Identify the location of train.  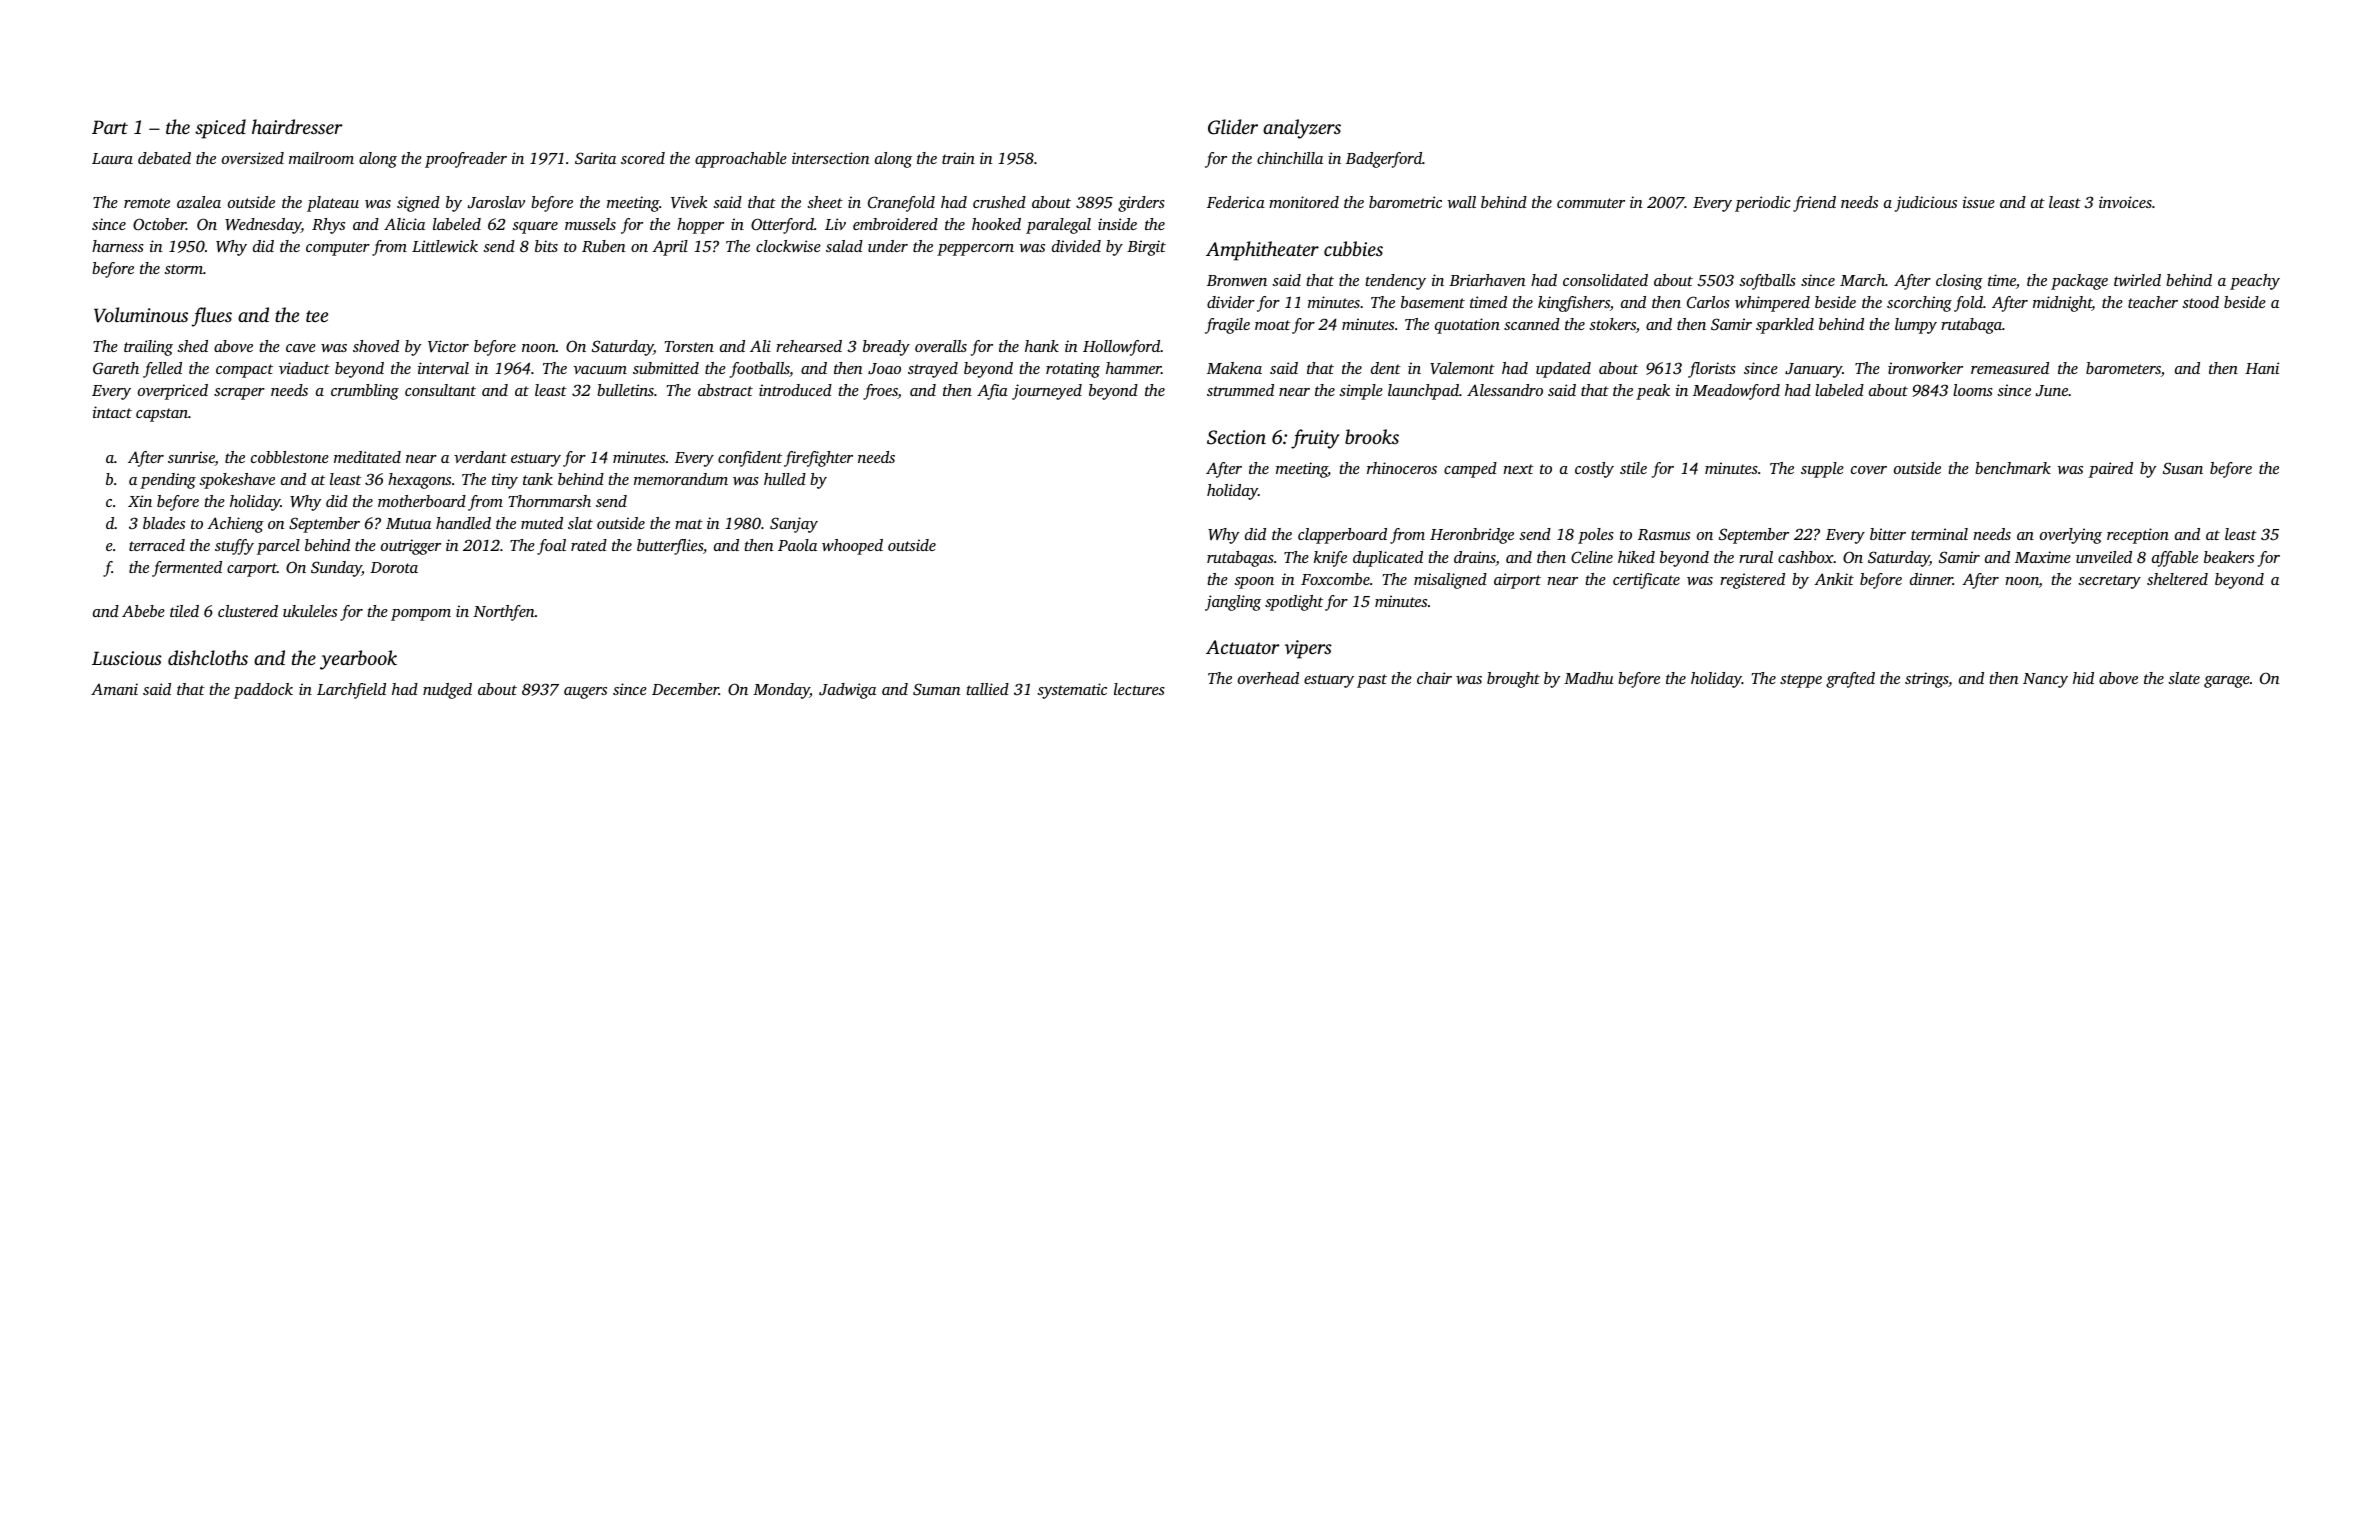
(958, 158).
